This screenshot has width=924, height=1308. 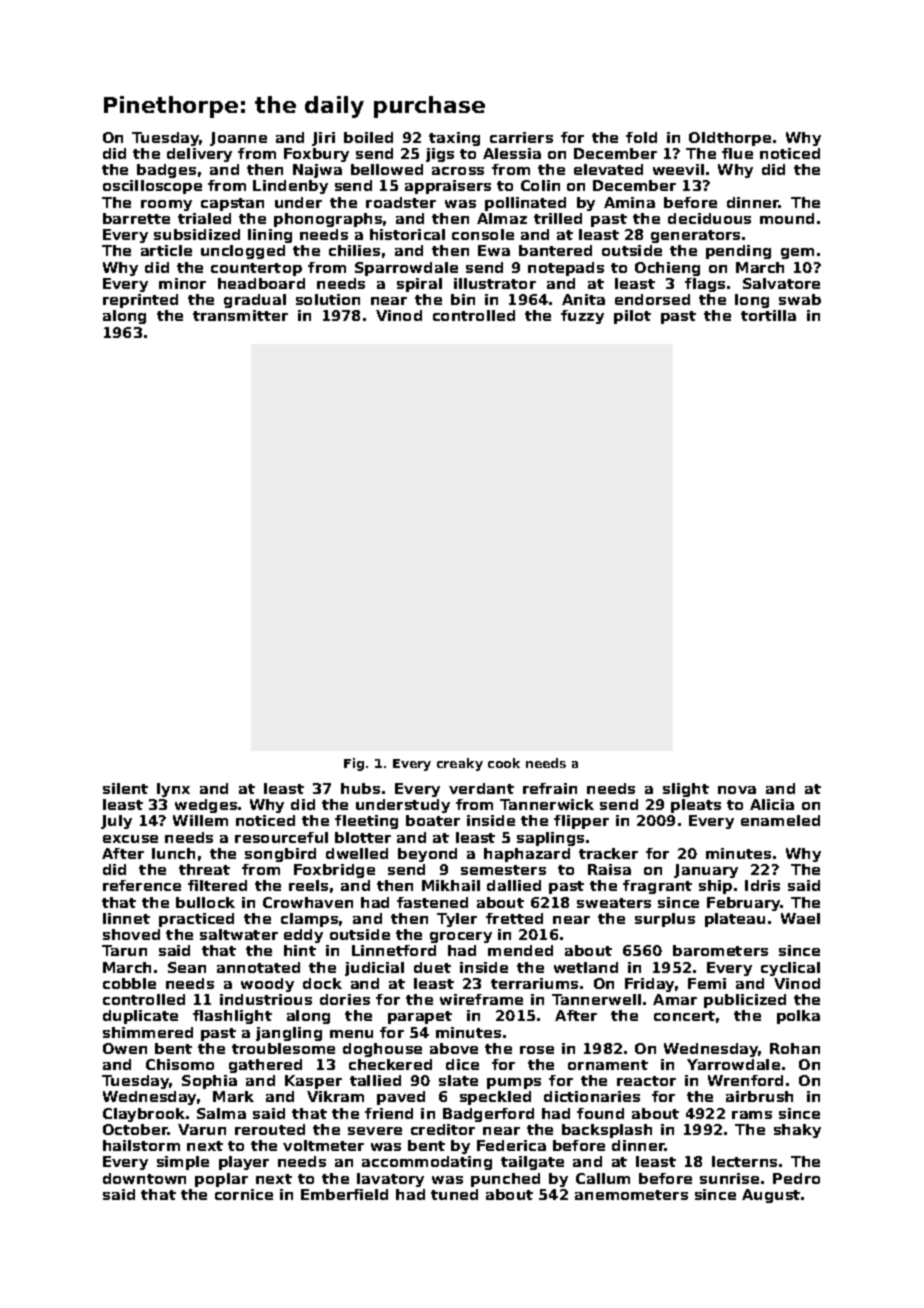 I want to click on dories, so click(x=345, y=999).
